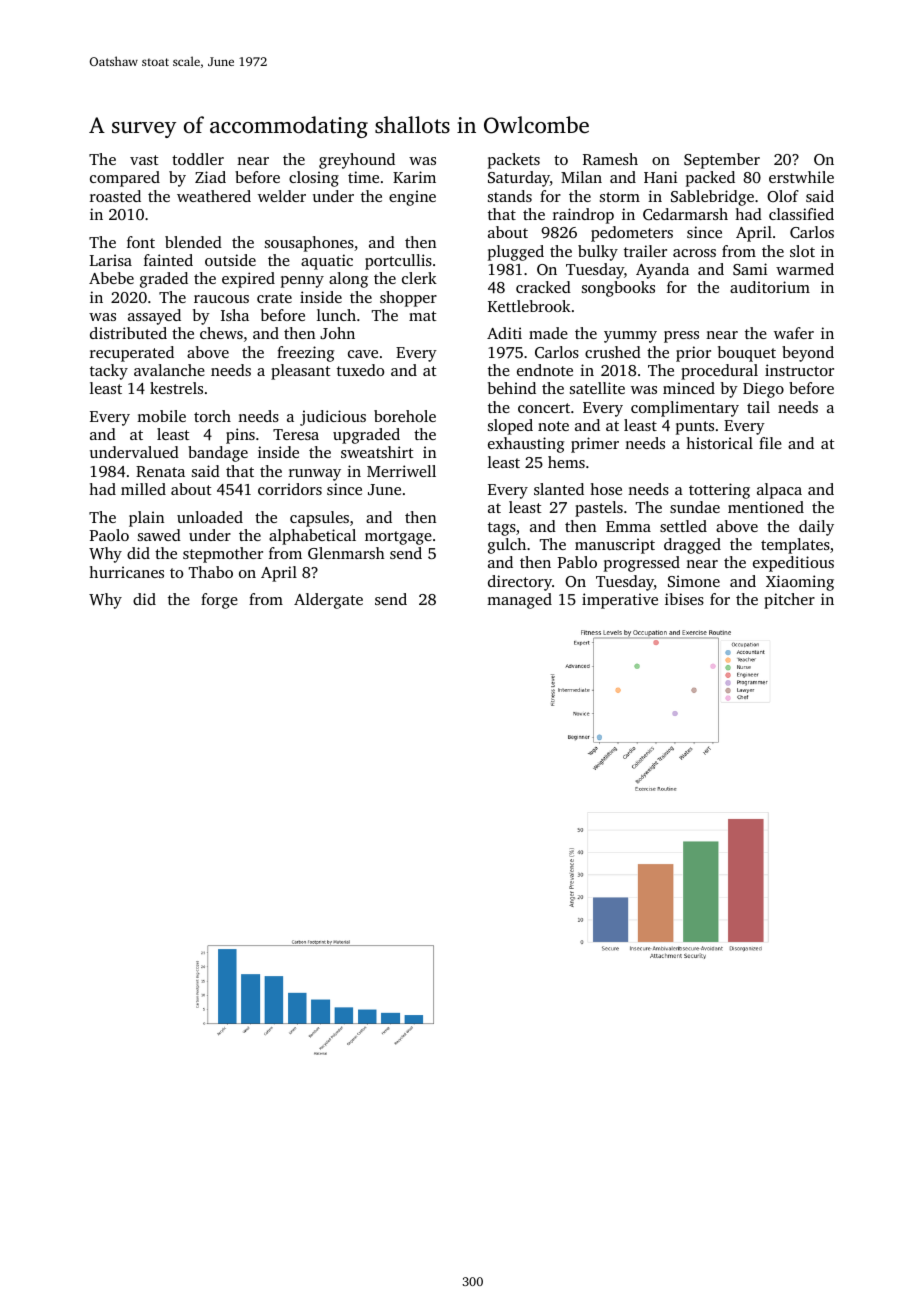  What do you see at coordinates (597, 388) in the image?
I see `satellite` at bounding box center [597, 388].
